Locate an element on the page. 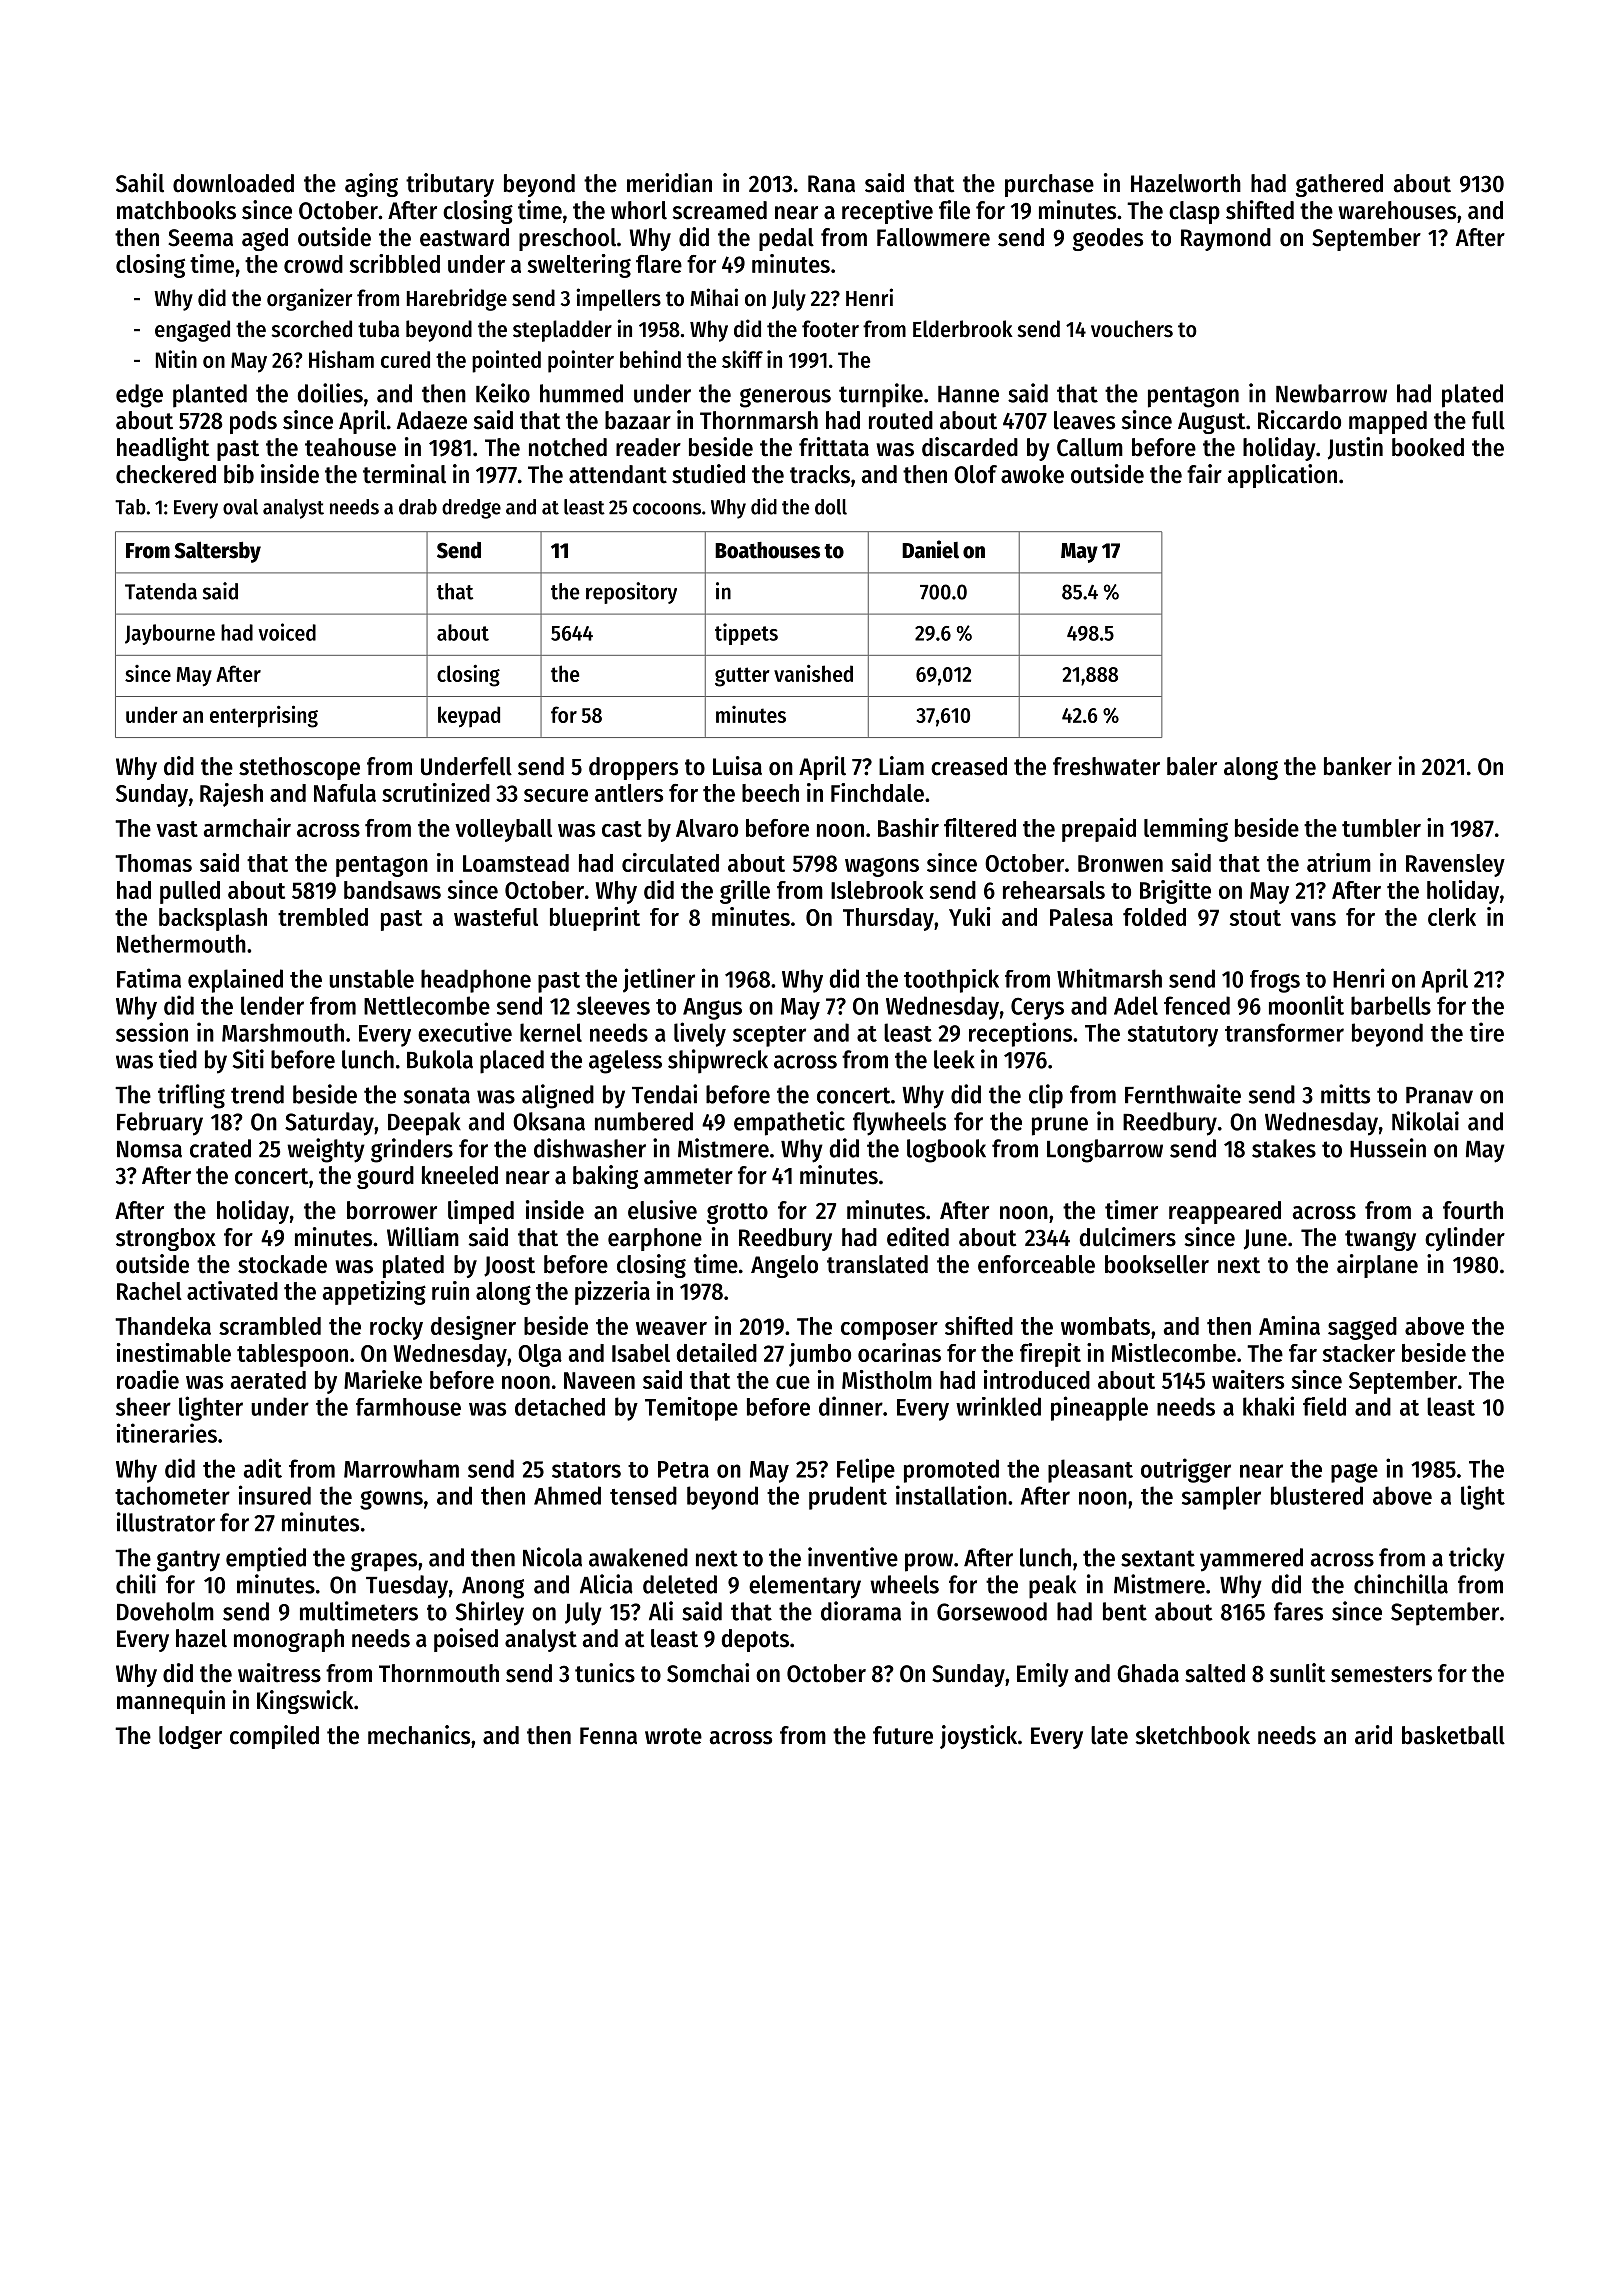 Image resolution: width=1620 pixels, height=2292 pixels. ageless is located at coordinates (625, 1062).
